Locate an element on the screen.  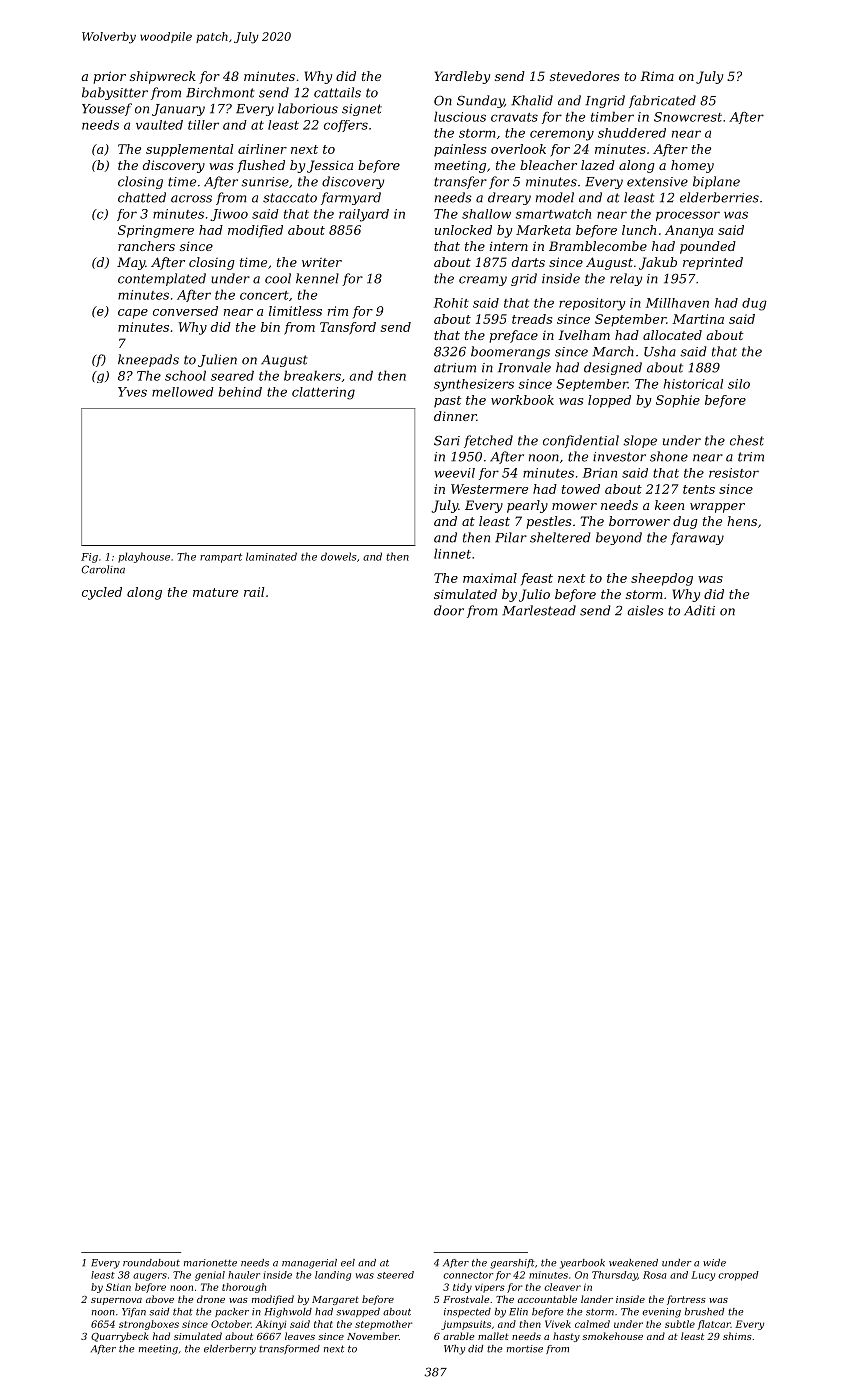
Aditi is located at coordinates (699, 610).
